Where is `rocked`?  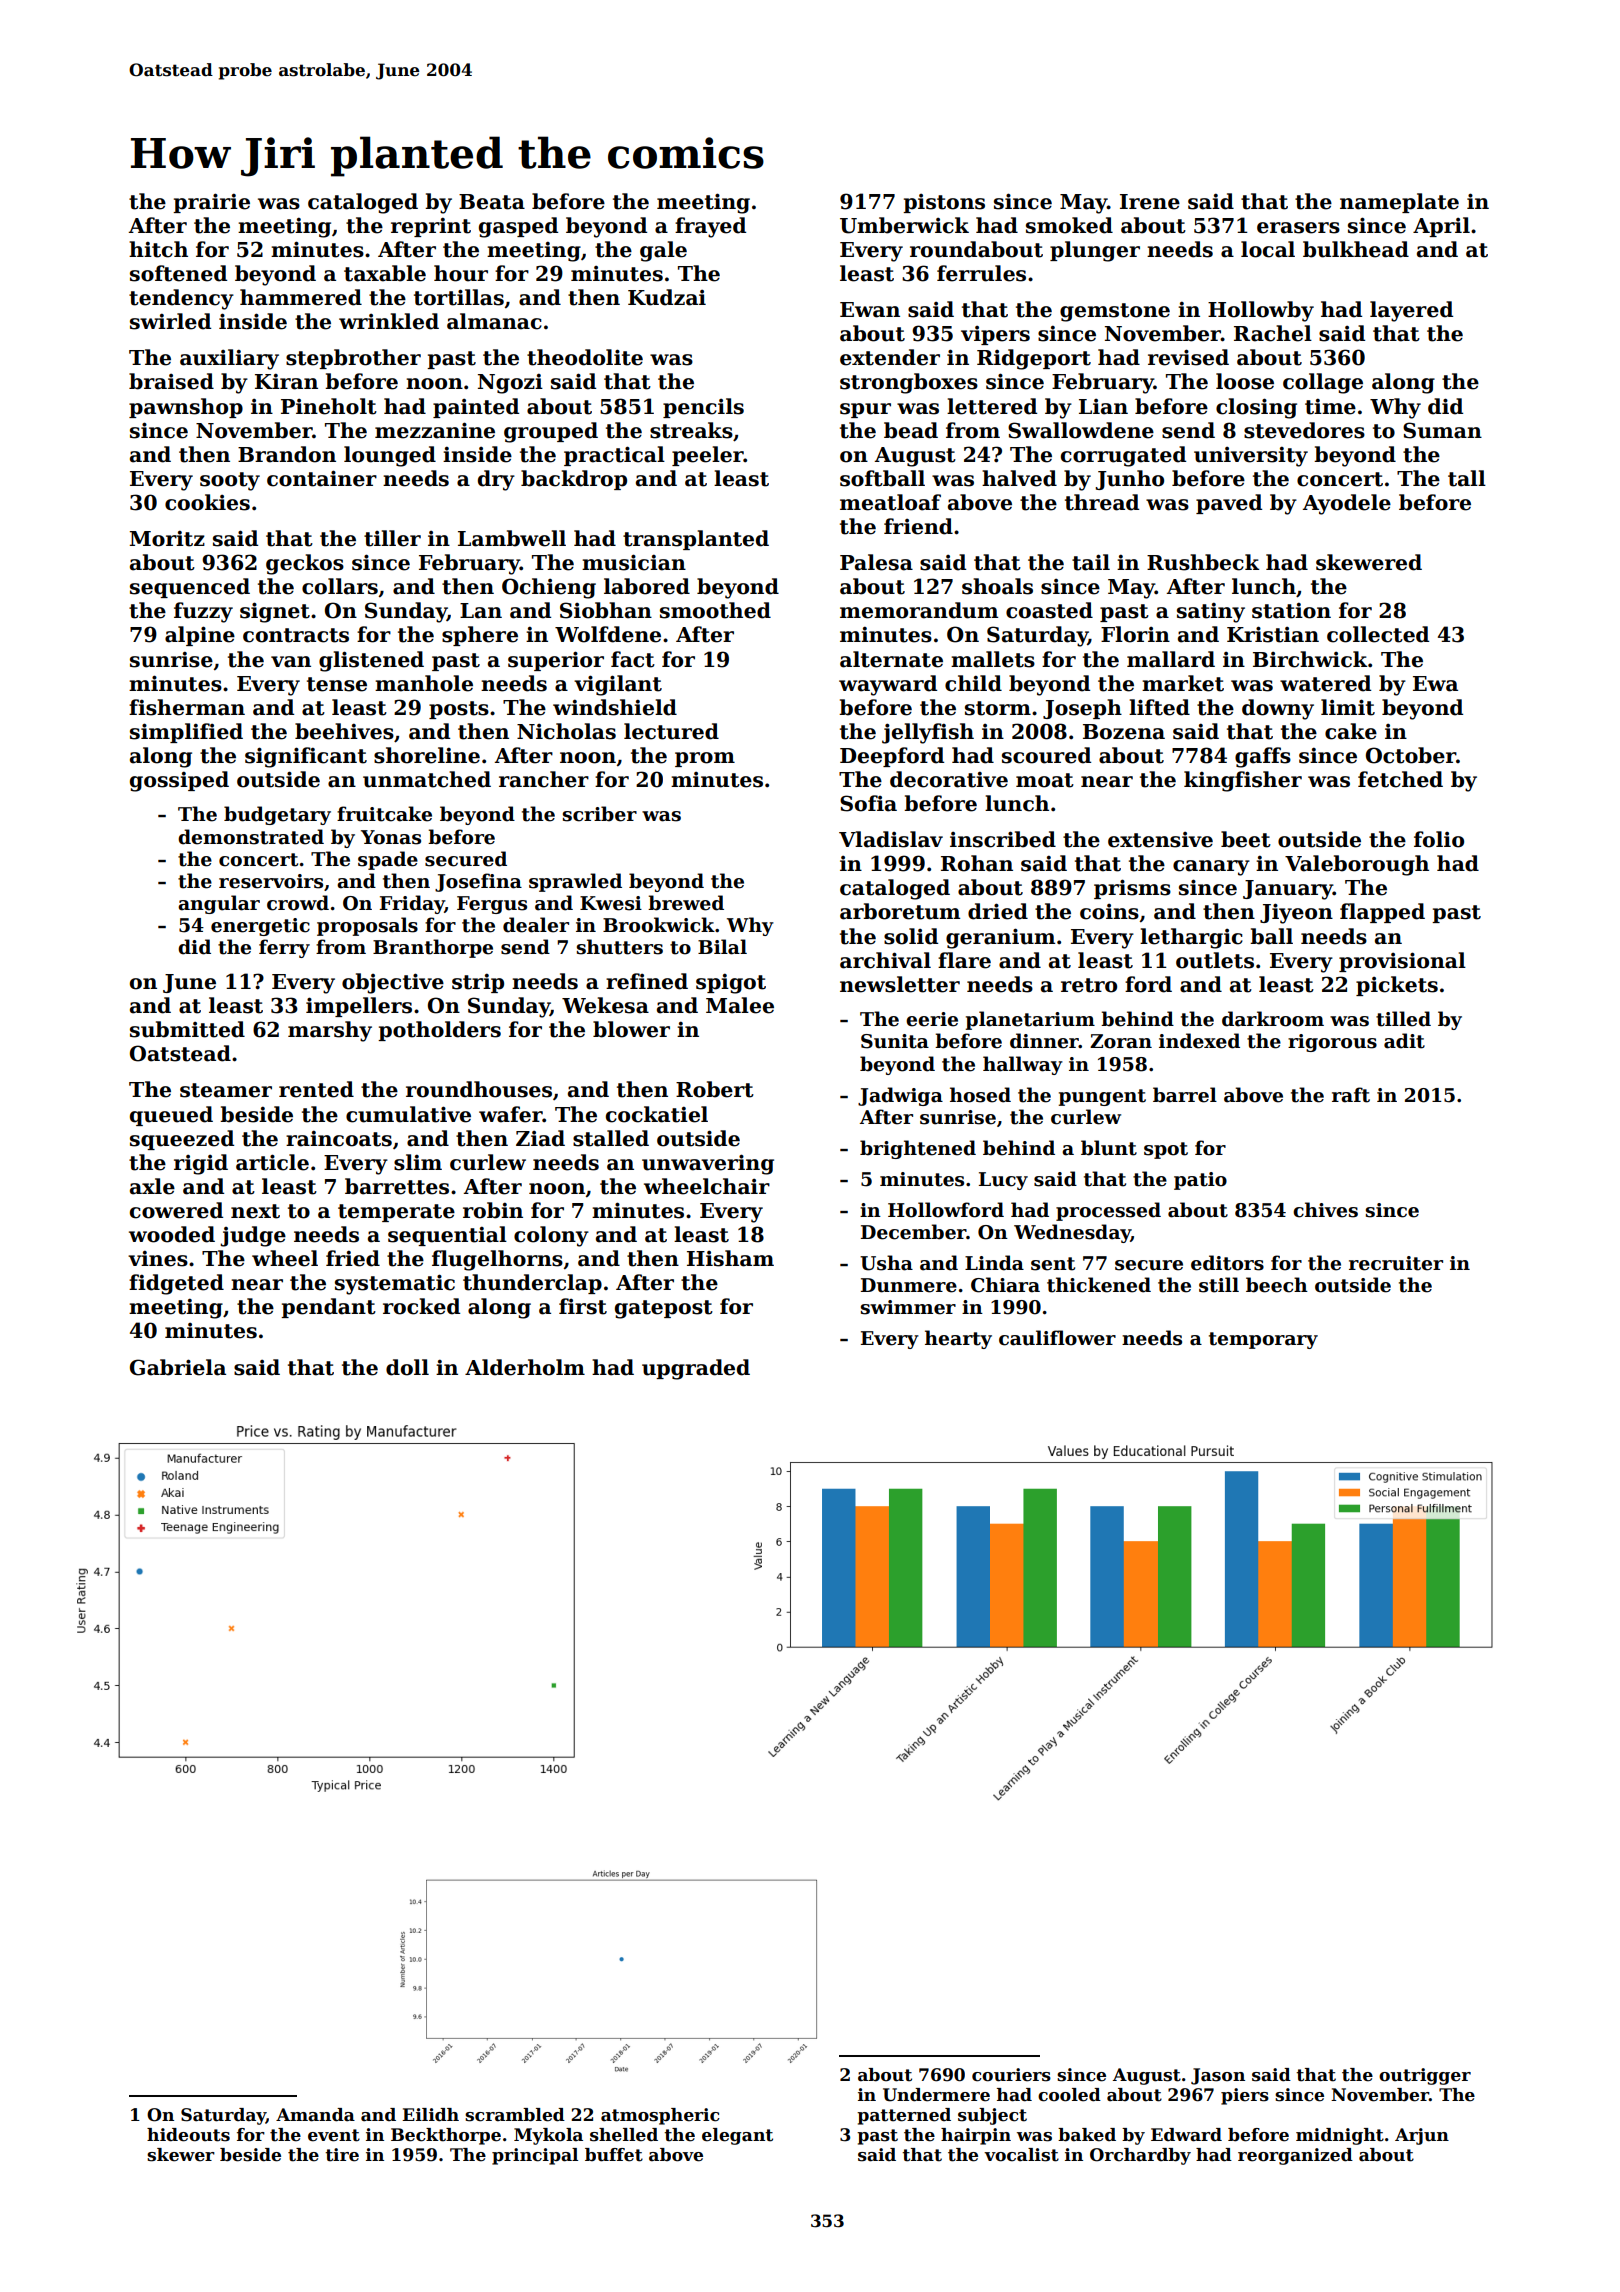 rocked is located at coordinates (421, 1306).
